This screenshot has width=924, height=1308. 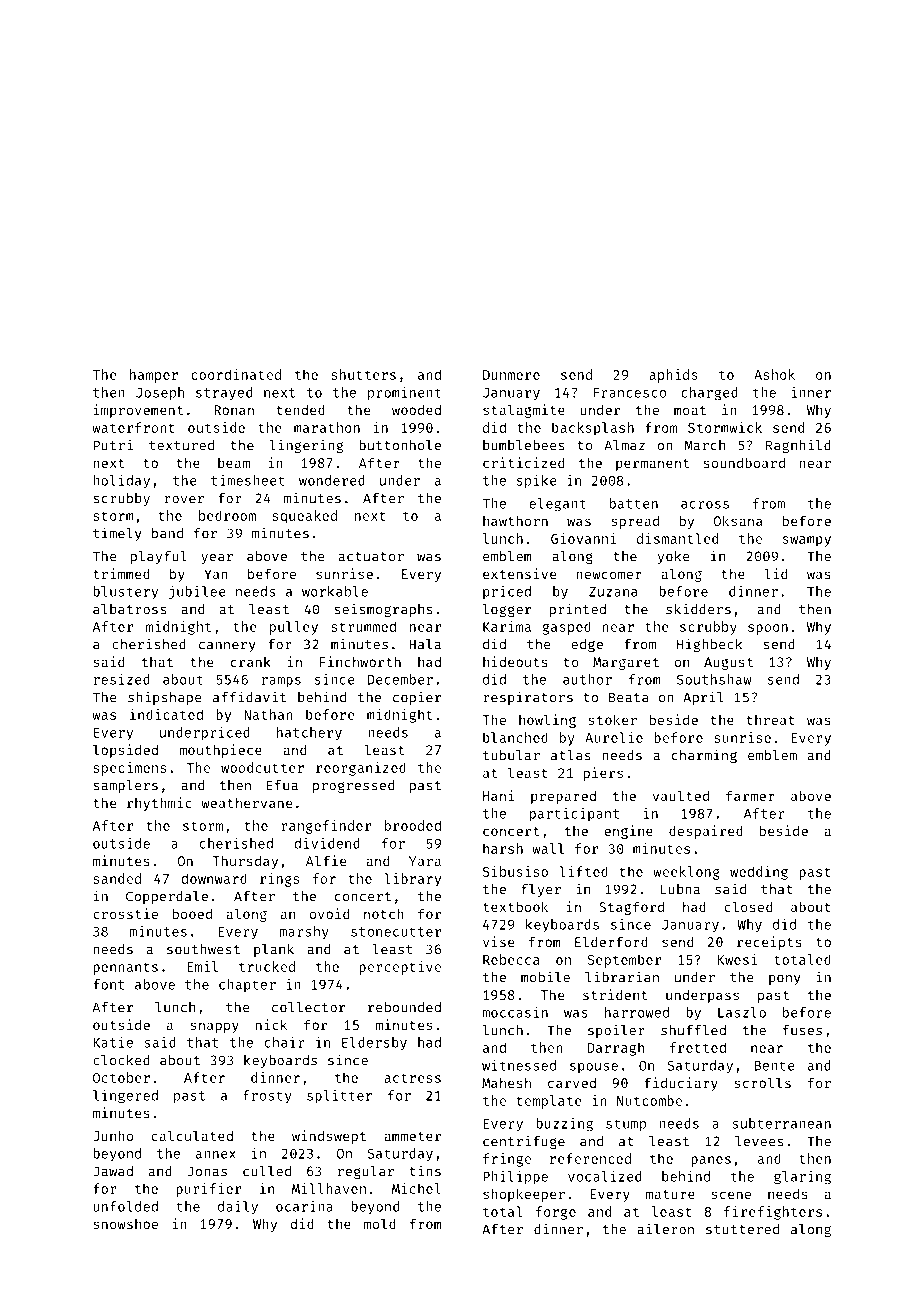 I want to click on Ashok, so click(x=774, y=374).
